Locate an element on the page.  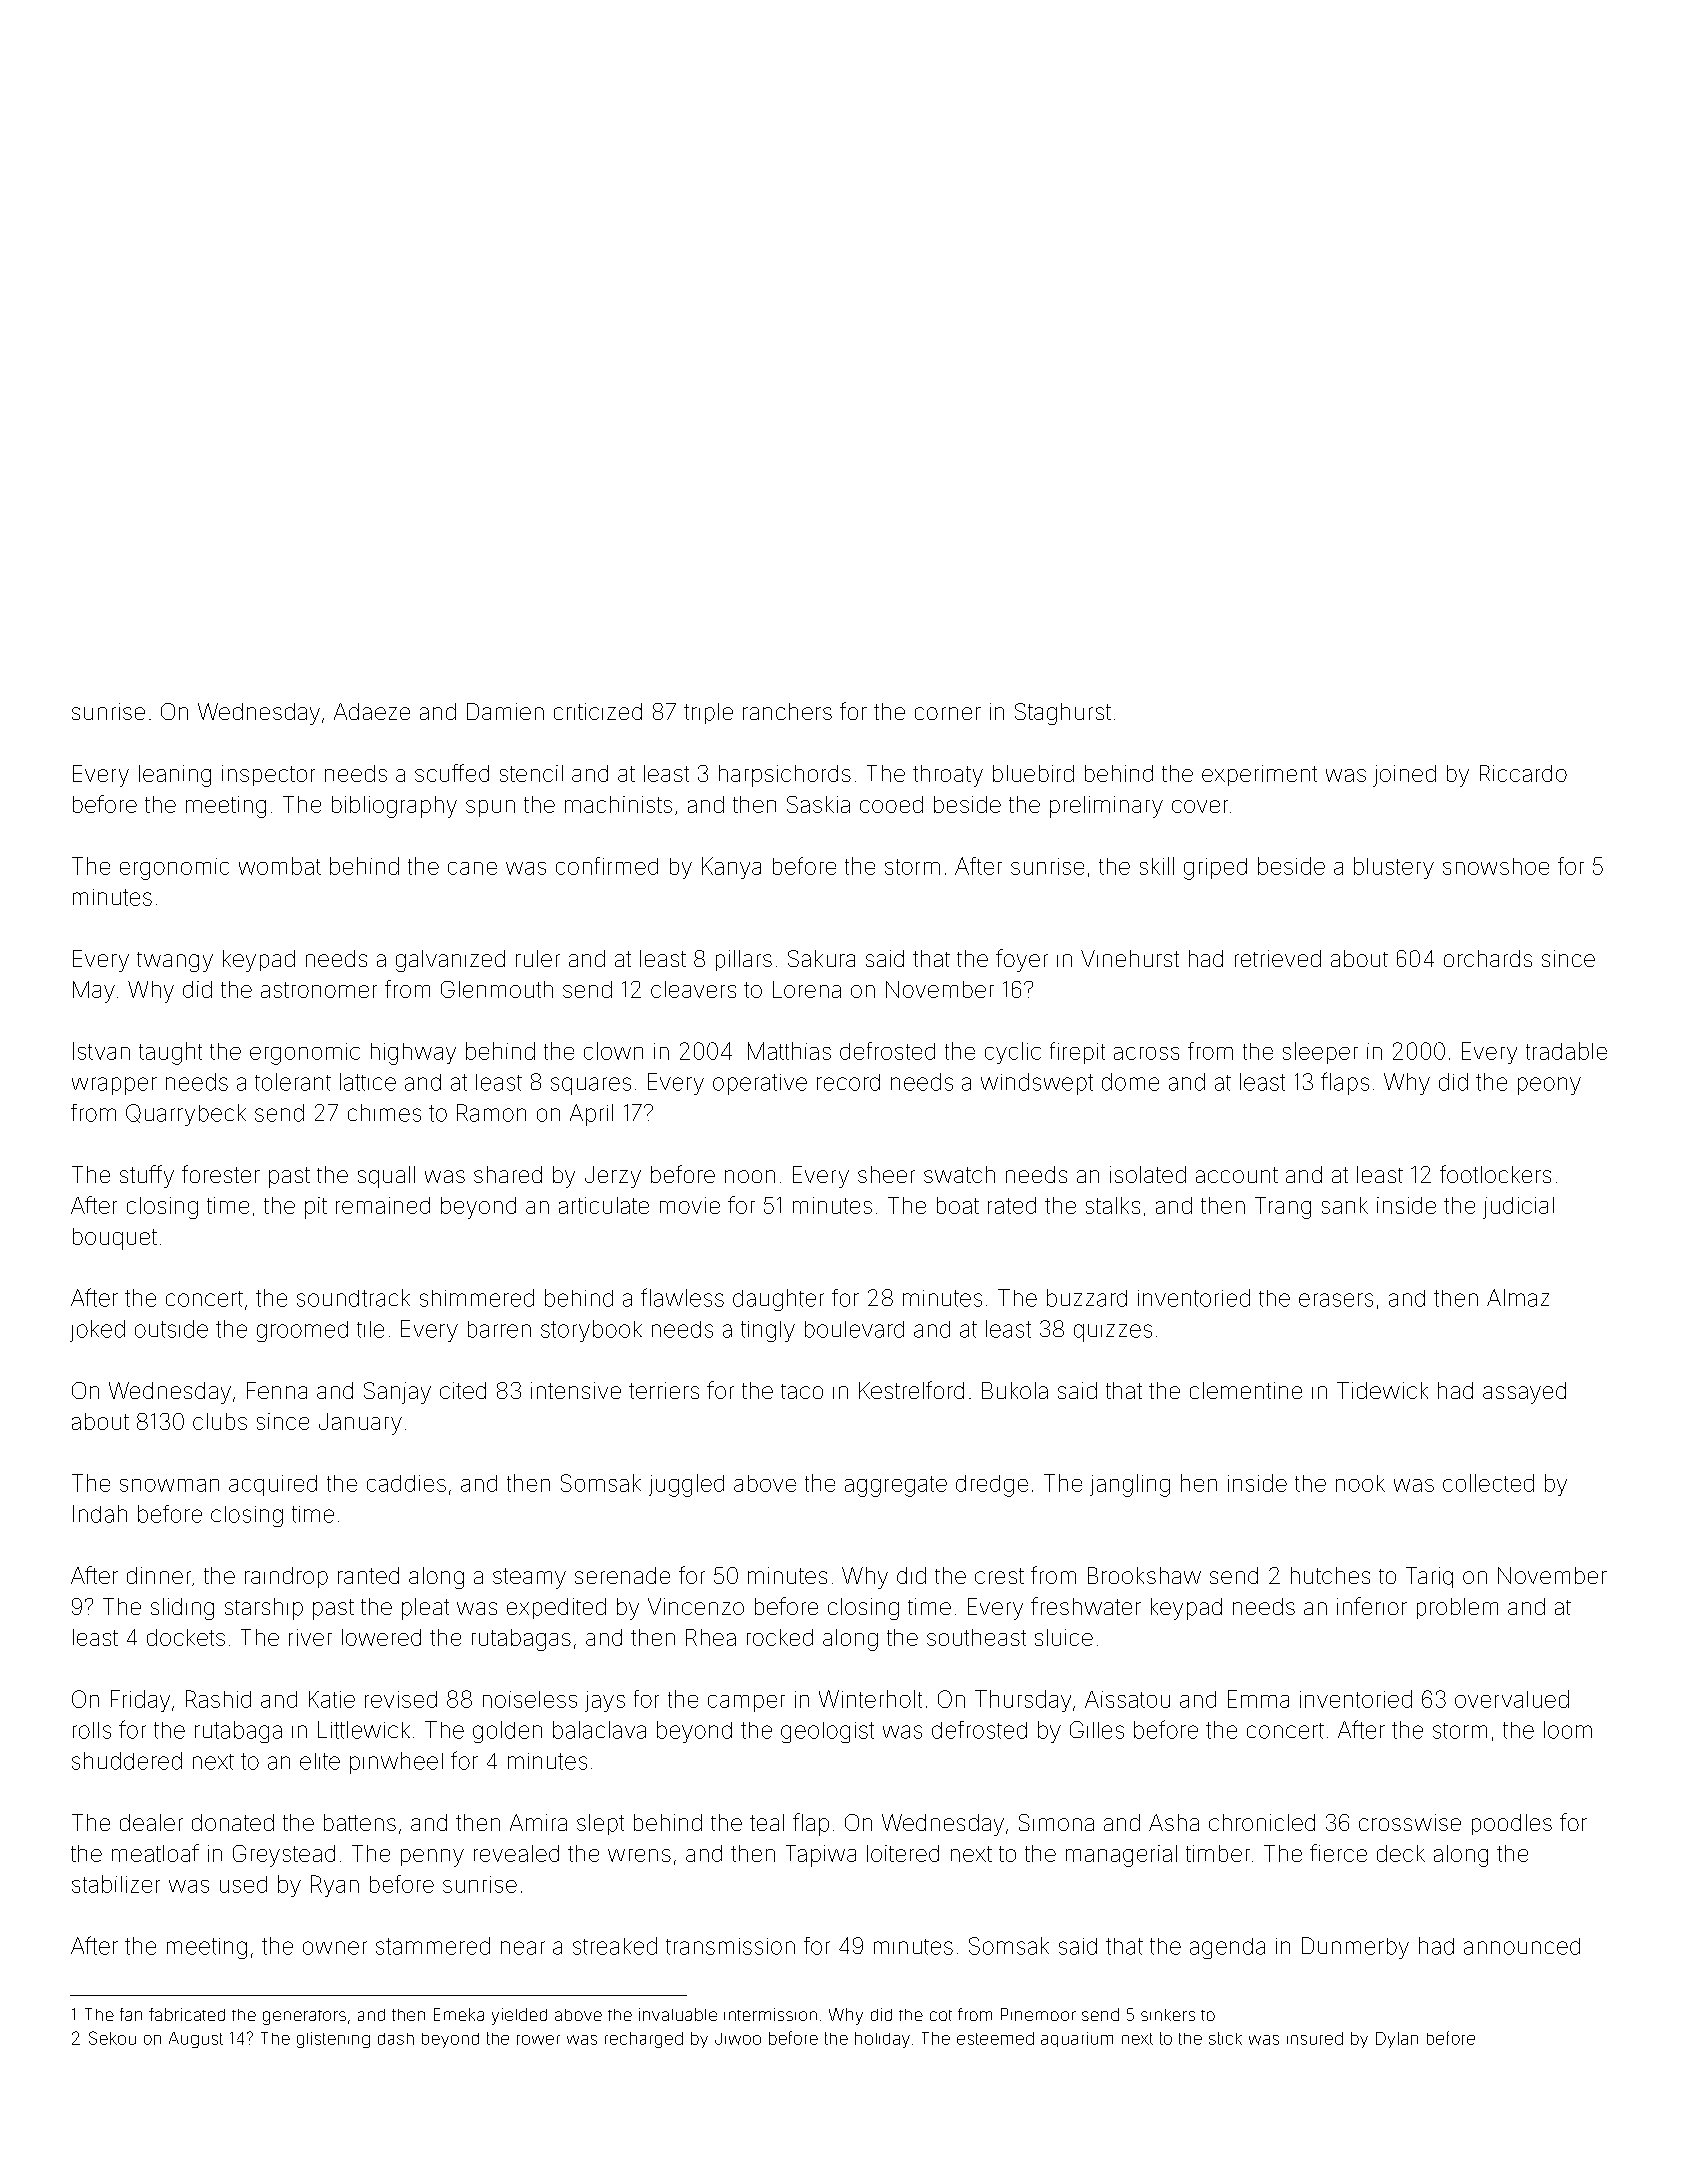
Istvan is located at coordinates (101, 1051).
